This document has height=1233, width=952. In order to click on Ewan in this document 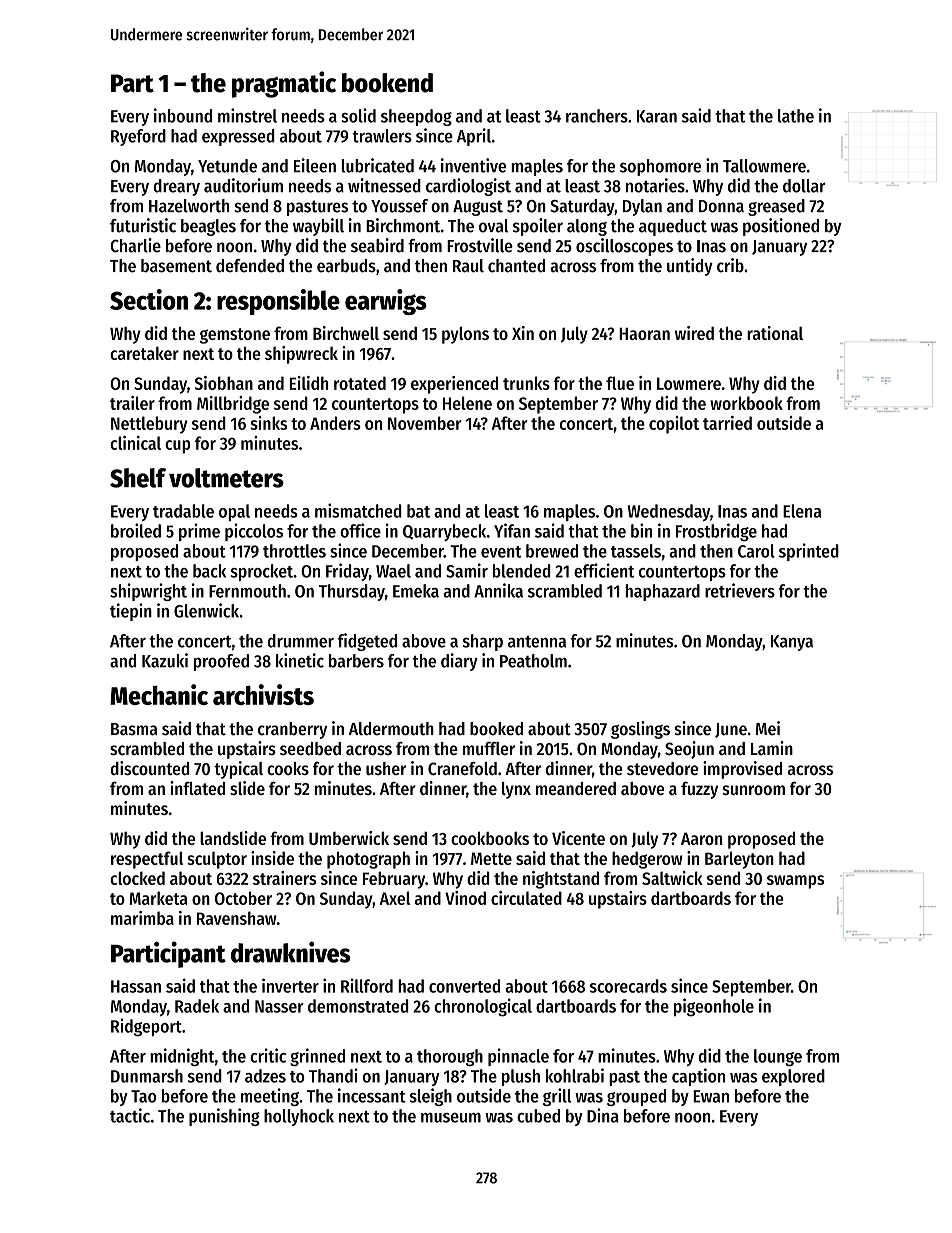, I will do `click(711, 1096)`.
